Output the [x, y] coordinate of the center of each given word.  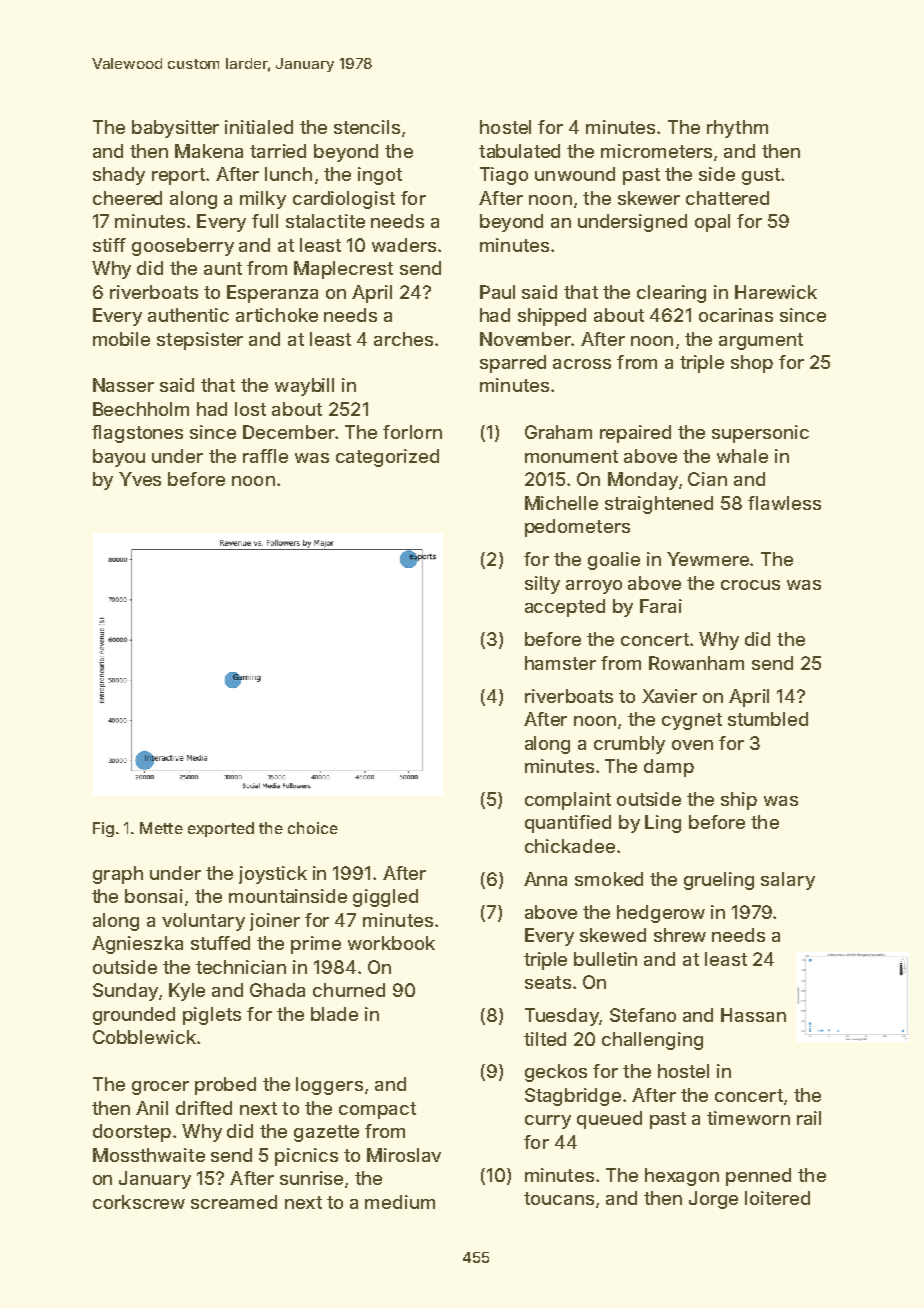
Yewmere [708, 559]
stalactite [325, 221]
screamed [234, 1202]
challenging [652, 1041]
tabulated [519, 151]
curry [548, 1122]
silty [542, 585]
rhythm [737, 129]
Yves [140, 479]
